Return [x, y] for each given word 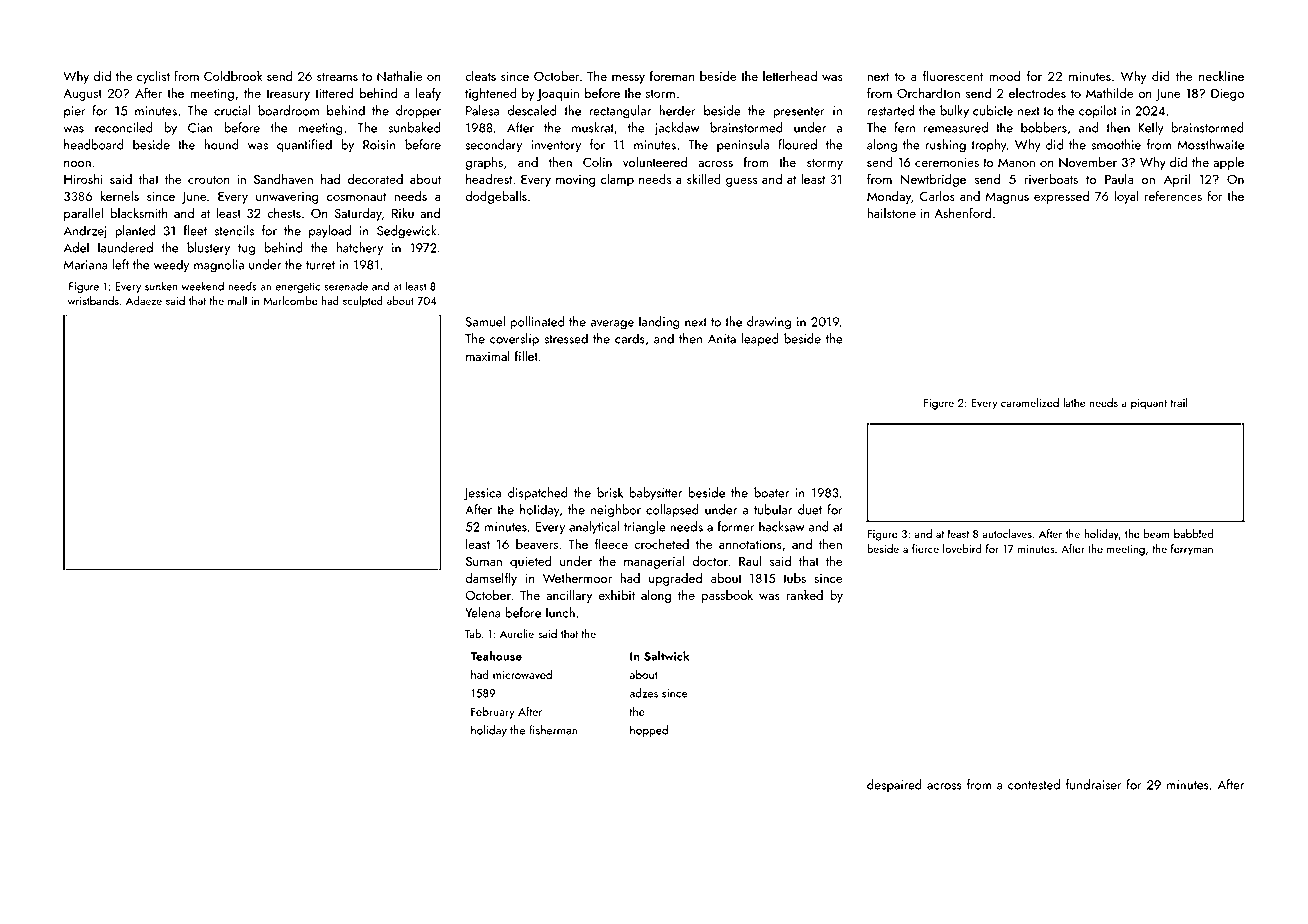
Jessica [482, 494]
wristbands [93, 300]
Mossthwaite [1210, 144]
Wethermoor [577, 578]
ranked [804, 595]
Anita [722, 339]
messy [628, 79]
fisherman [553, 730]
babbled [1193, 533]
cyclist [153, 77]
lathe [1074, 402]
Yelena [483, 612]
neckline [1221, 75]
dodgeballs [496, 197]
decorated [375, 178]
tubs [794, 578]
